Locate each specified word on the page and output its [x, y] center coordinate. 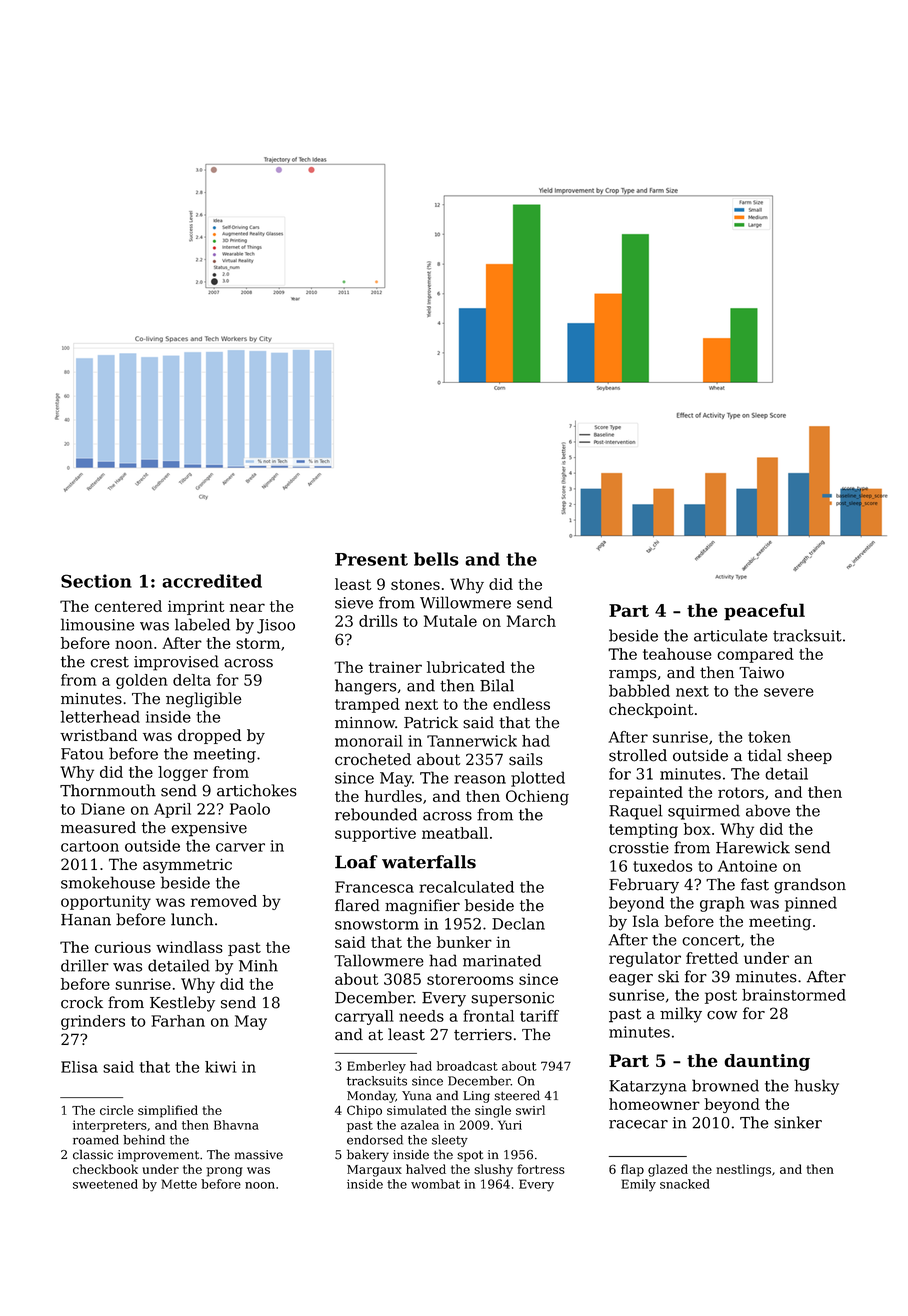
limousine [97, 624]
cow [722, 1015]
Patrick [431, 722]
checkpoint [651, 710]
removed [224, 901]
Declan [518, 923]
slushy [493, 1170]
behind [144, 1140]
